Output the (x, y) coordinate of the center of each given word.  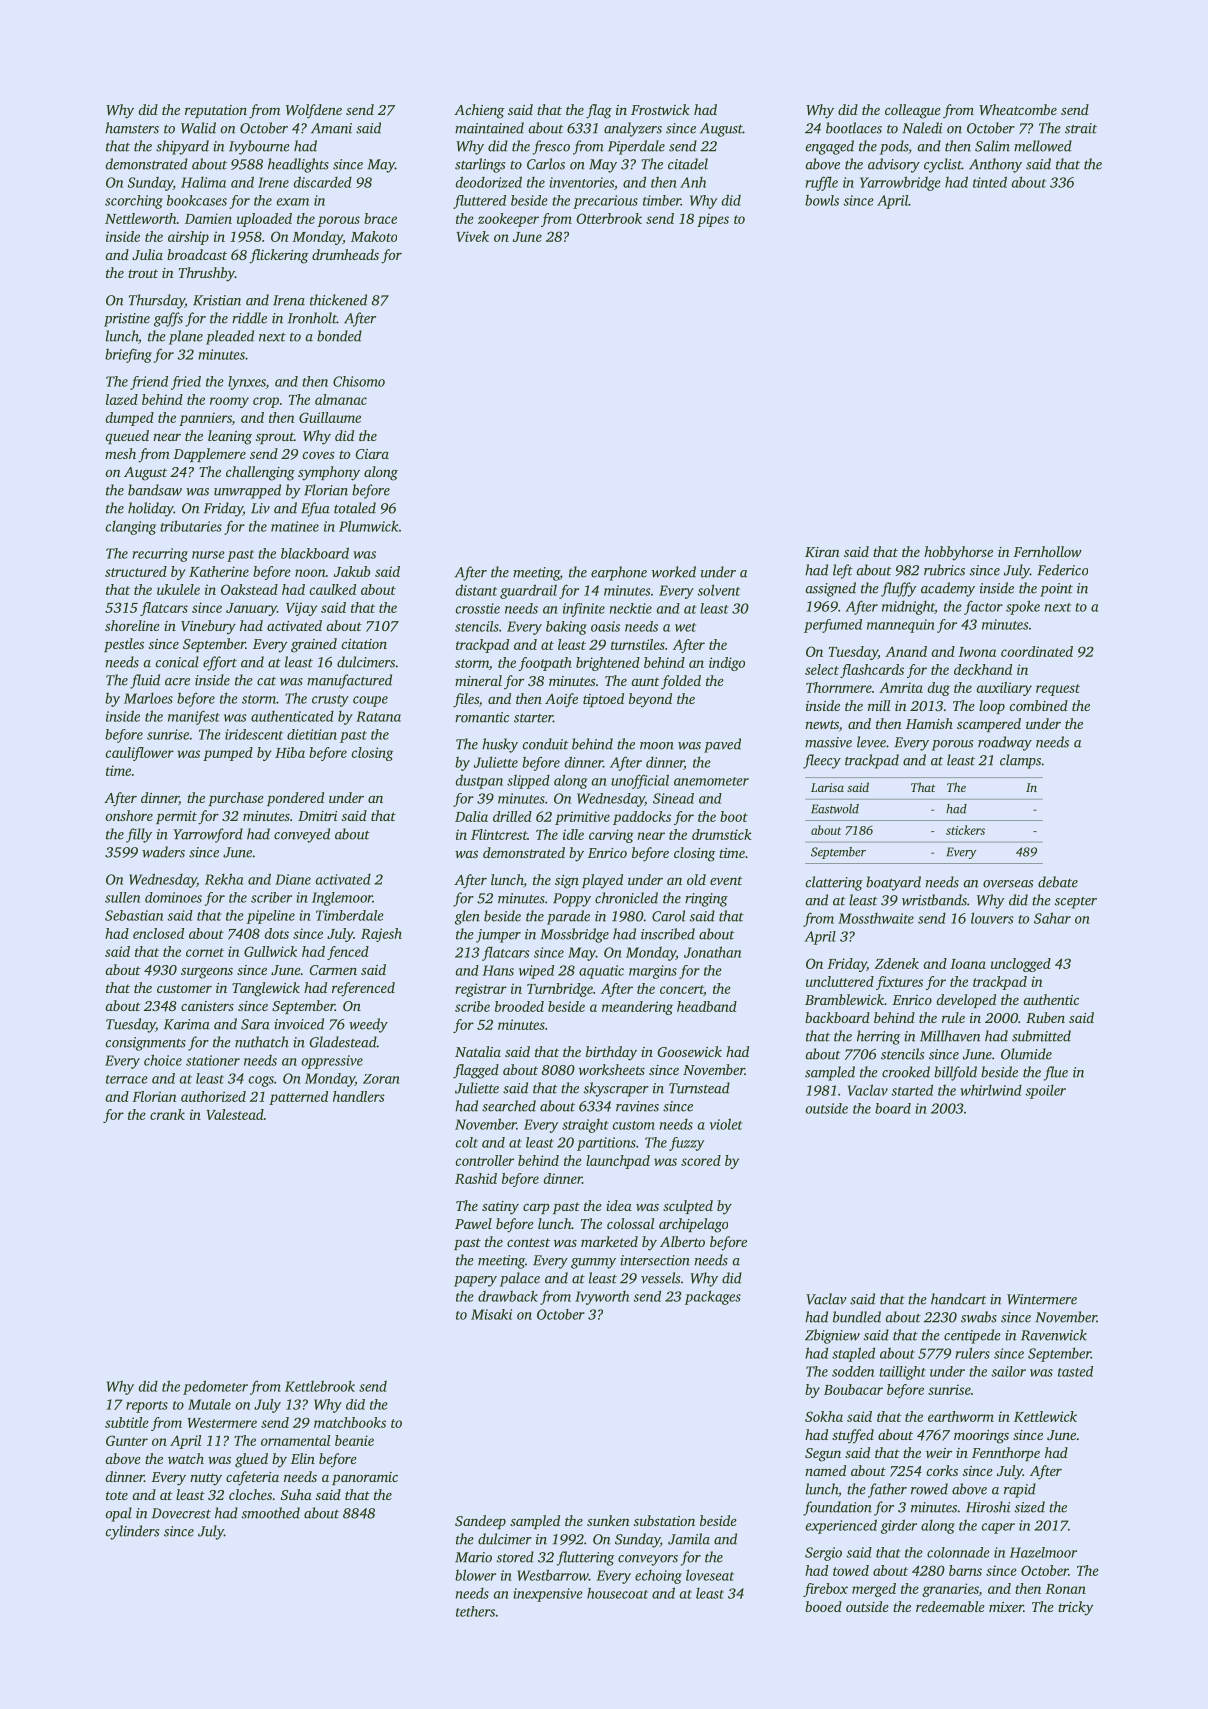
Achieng (479, 111)
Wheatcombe (1018, 109)
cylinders (132, 1532)
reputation (216, 111)
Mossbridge (574, 935)
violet (725, 1124)
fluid (145, 681)
